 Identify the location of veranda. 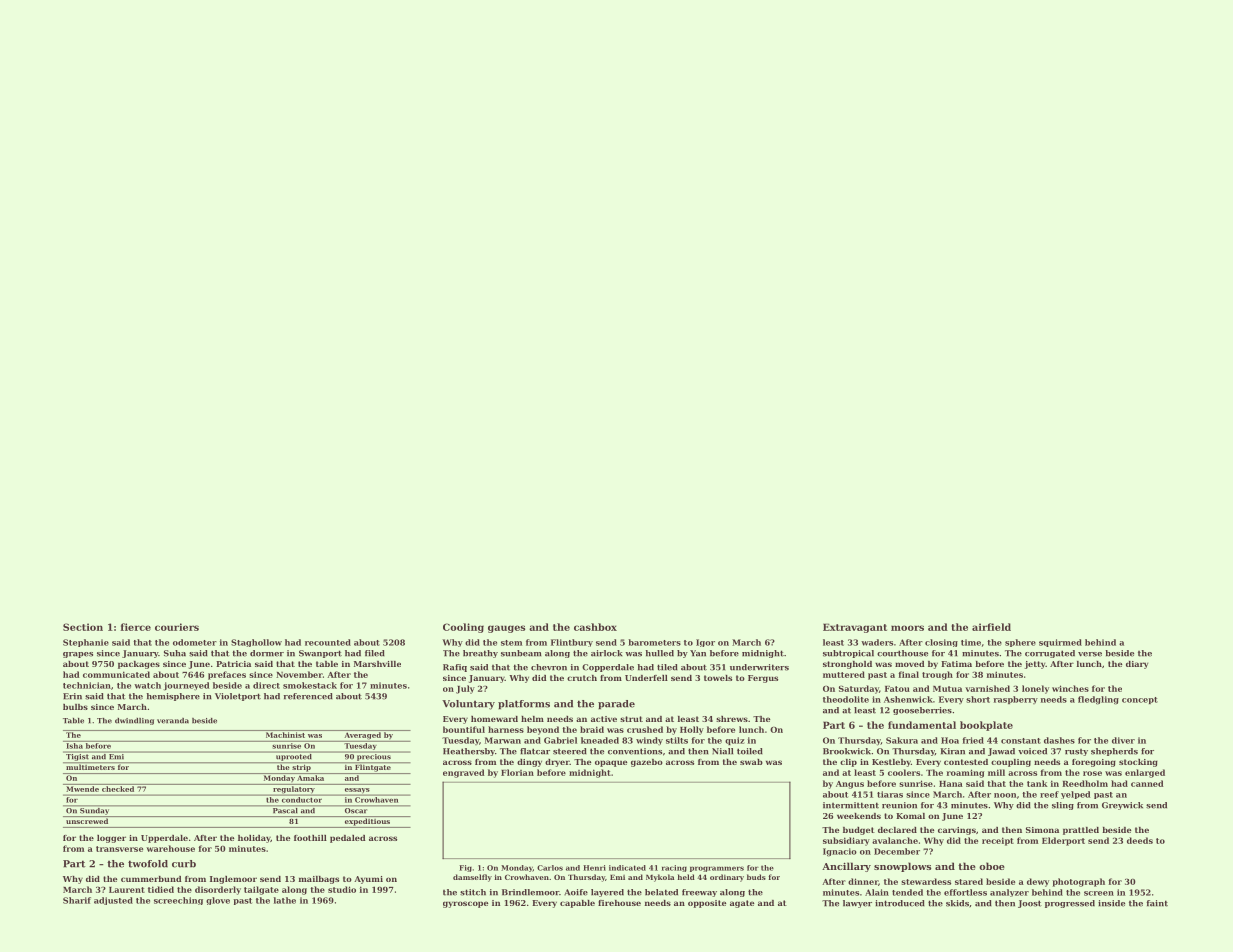
(173, 721).
